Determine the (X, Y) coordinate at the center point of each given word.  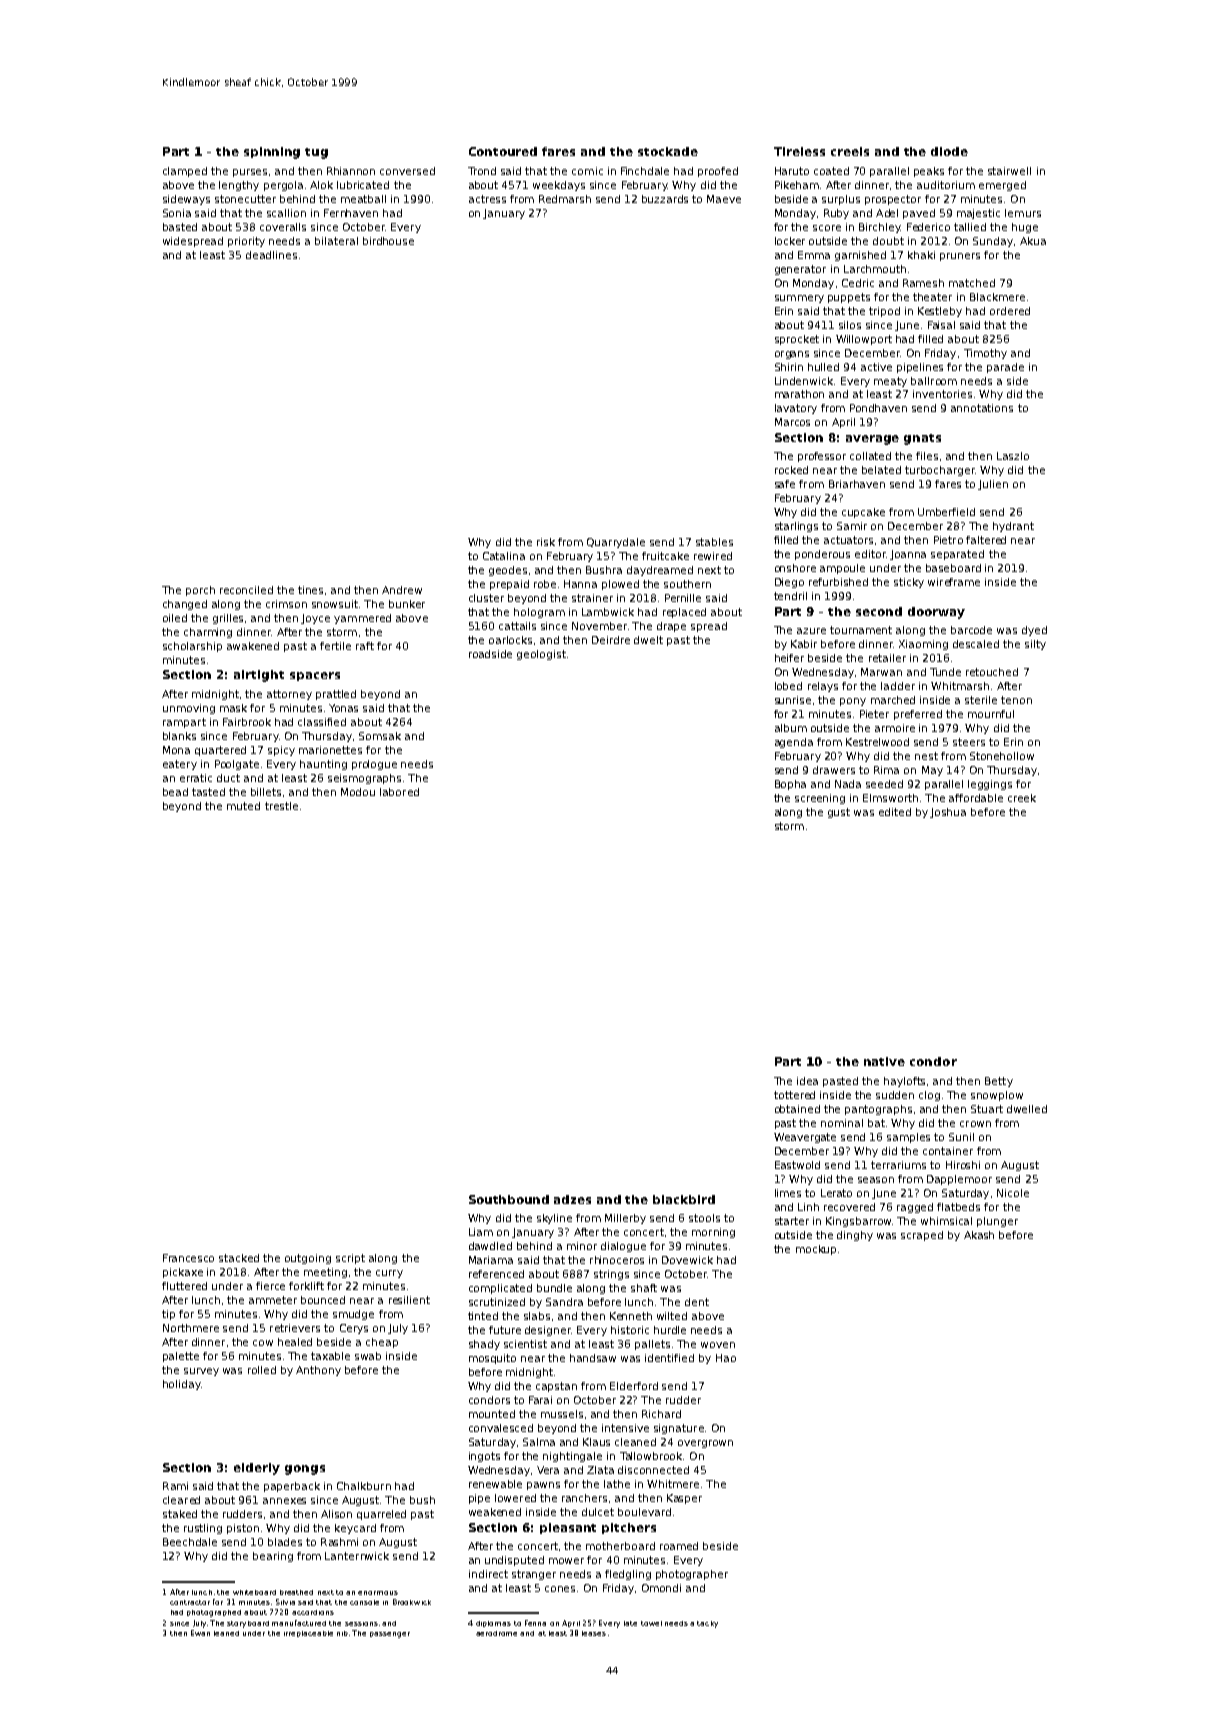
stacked (239, 1258)
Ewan (200, 1633)
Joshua (948, 813)
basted (180, 227)
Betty (999, 1082)
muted (243, 806)
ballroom (934, 381)
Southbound (509, 1199)
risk (546, 542)
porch (200, 591)
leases (594, 1633)
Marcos (792, 422)
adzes (572, 1199)
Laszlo (1013, 456)
